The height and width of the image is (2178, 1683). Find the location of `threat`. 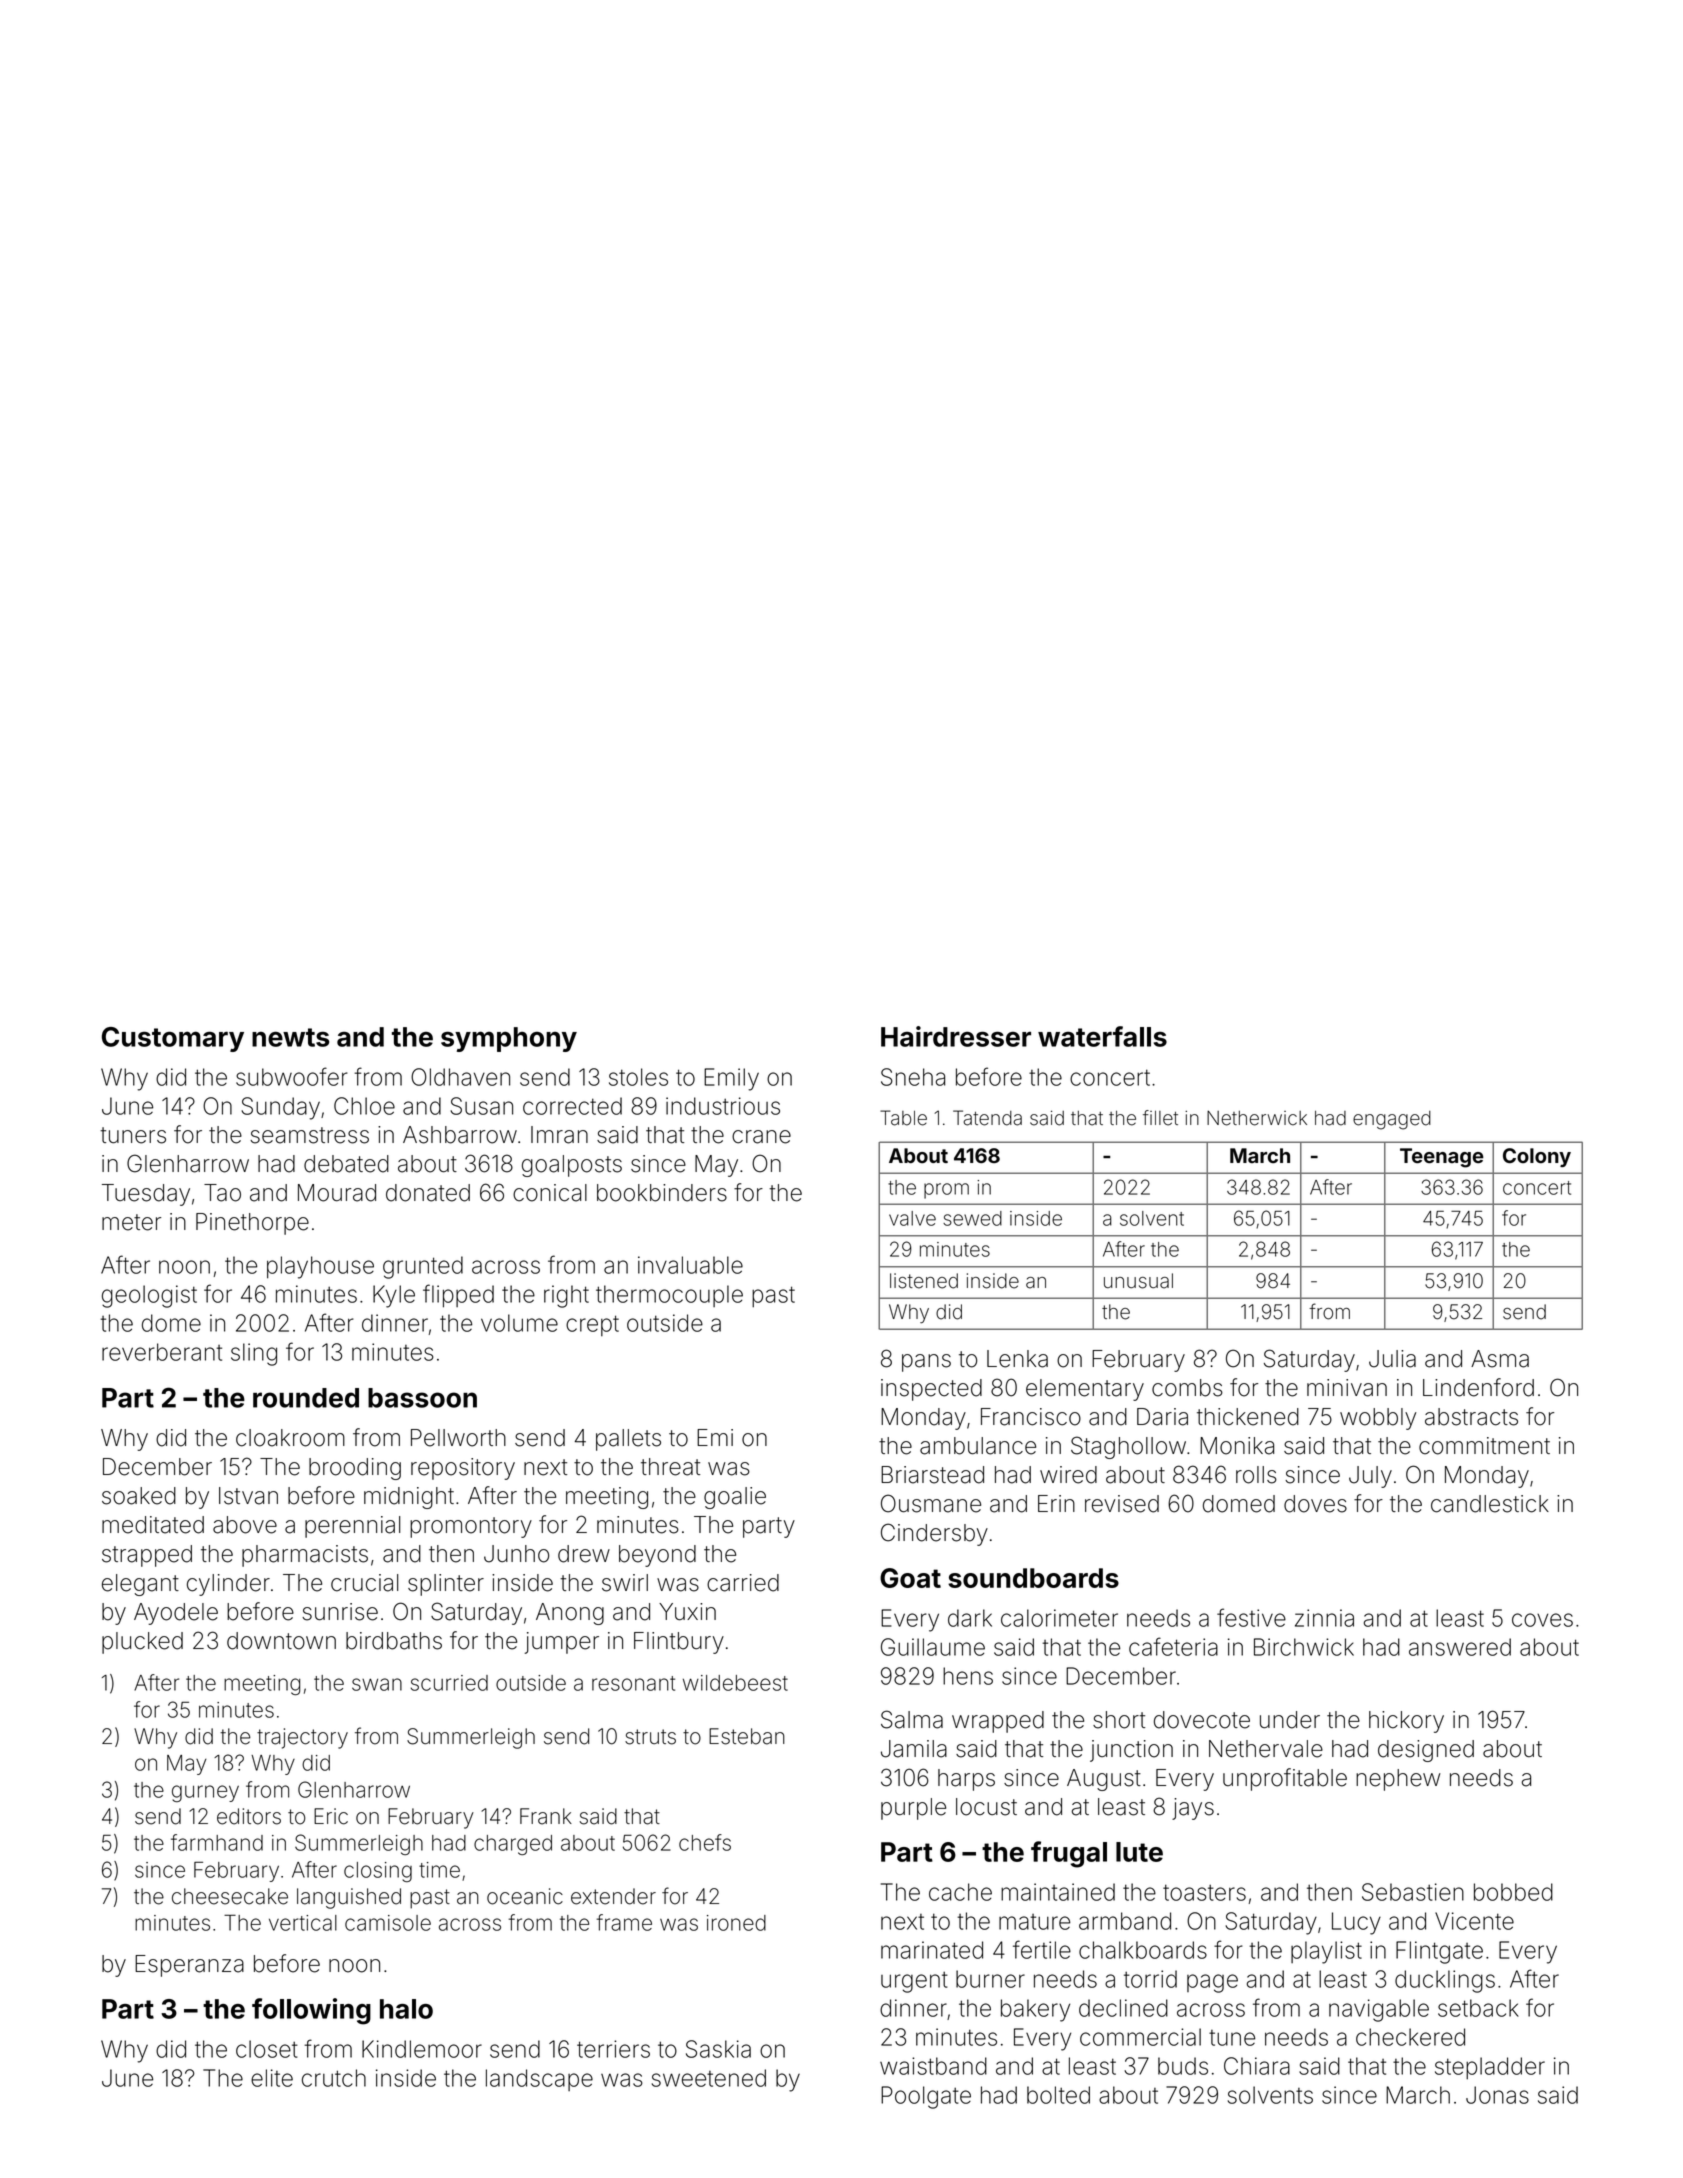

threat is located at coordinates (670, 1467).
